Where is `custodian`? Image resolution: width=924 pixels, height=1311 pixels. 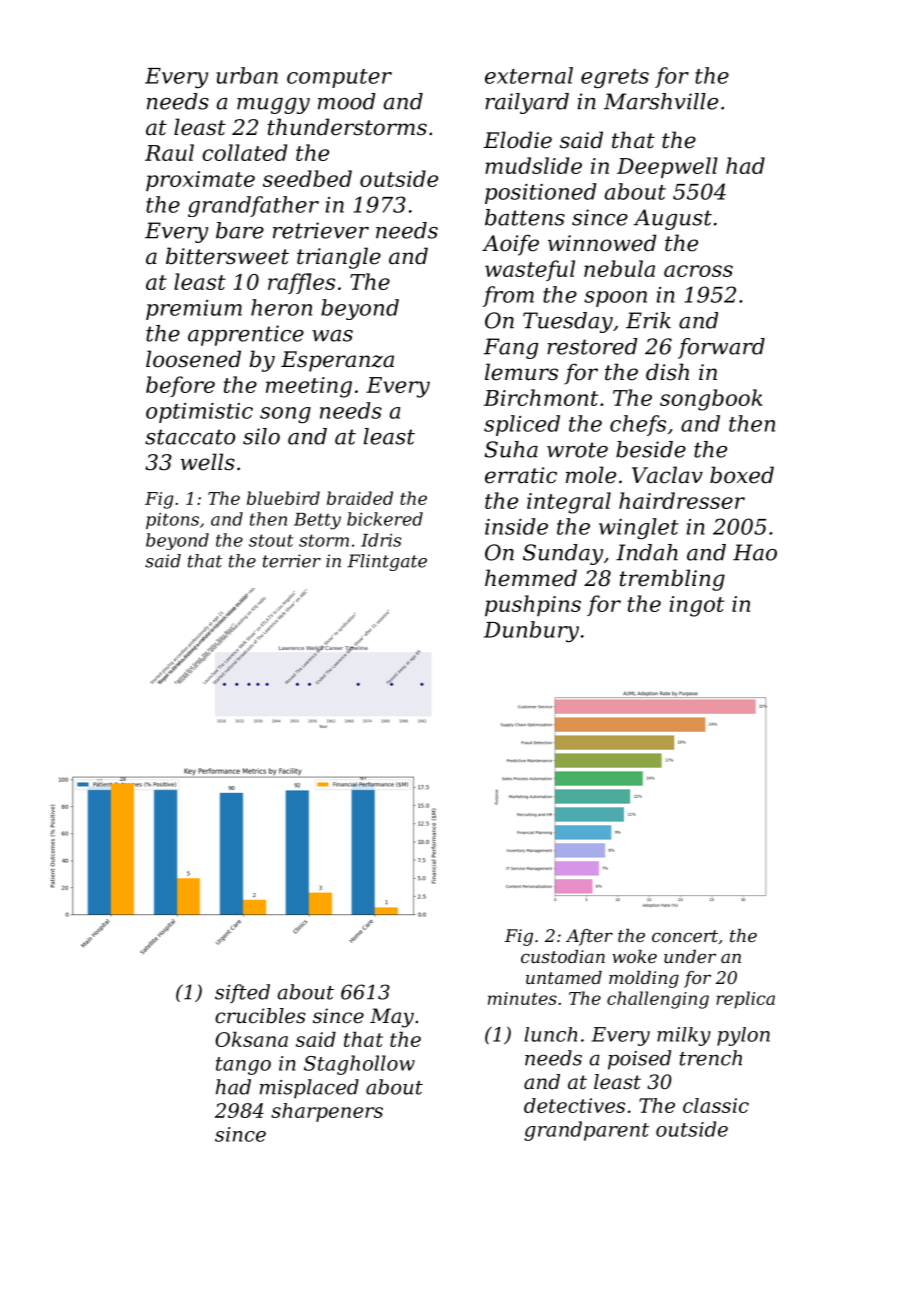
custodian is located at coordinates (563, 956).
